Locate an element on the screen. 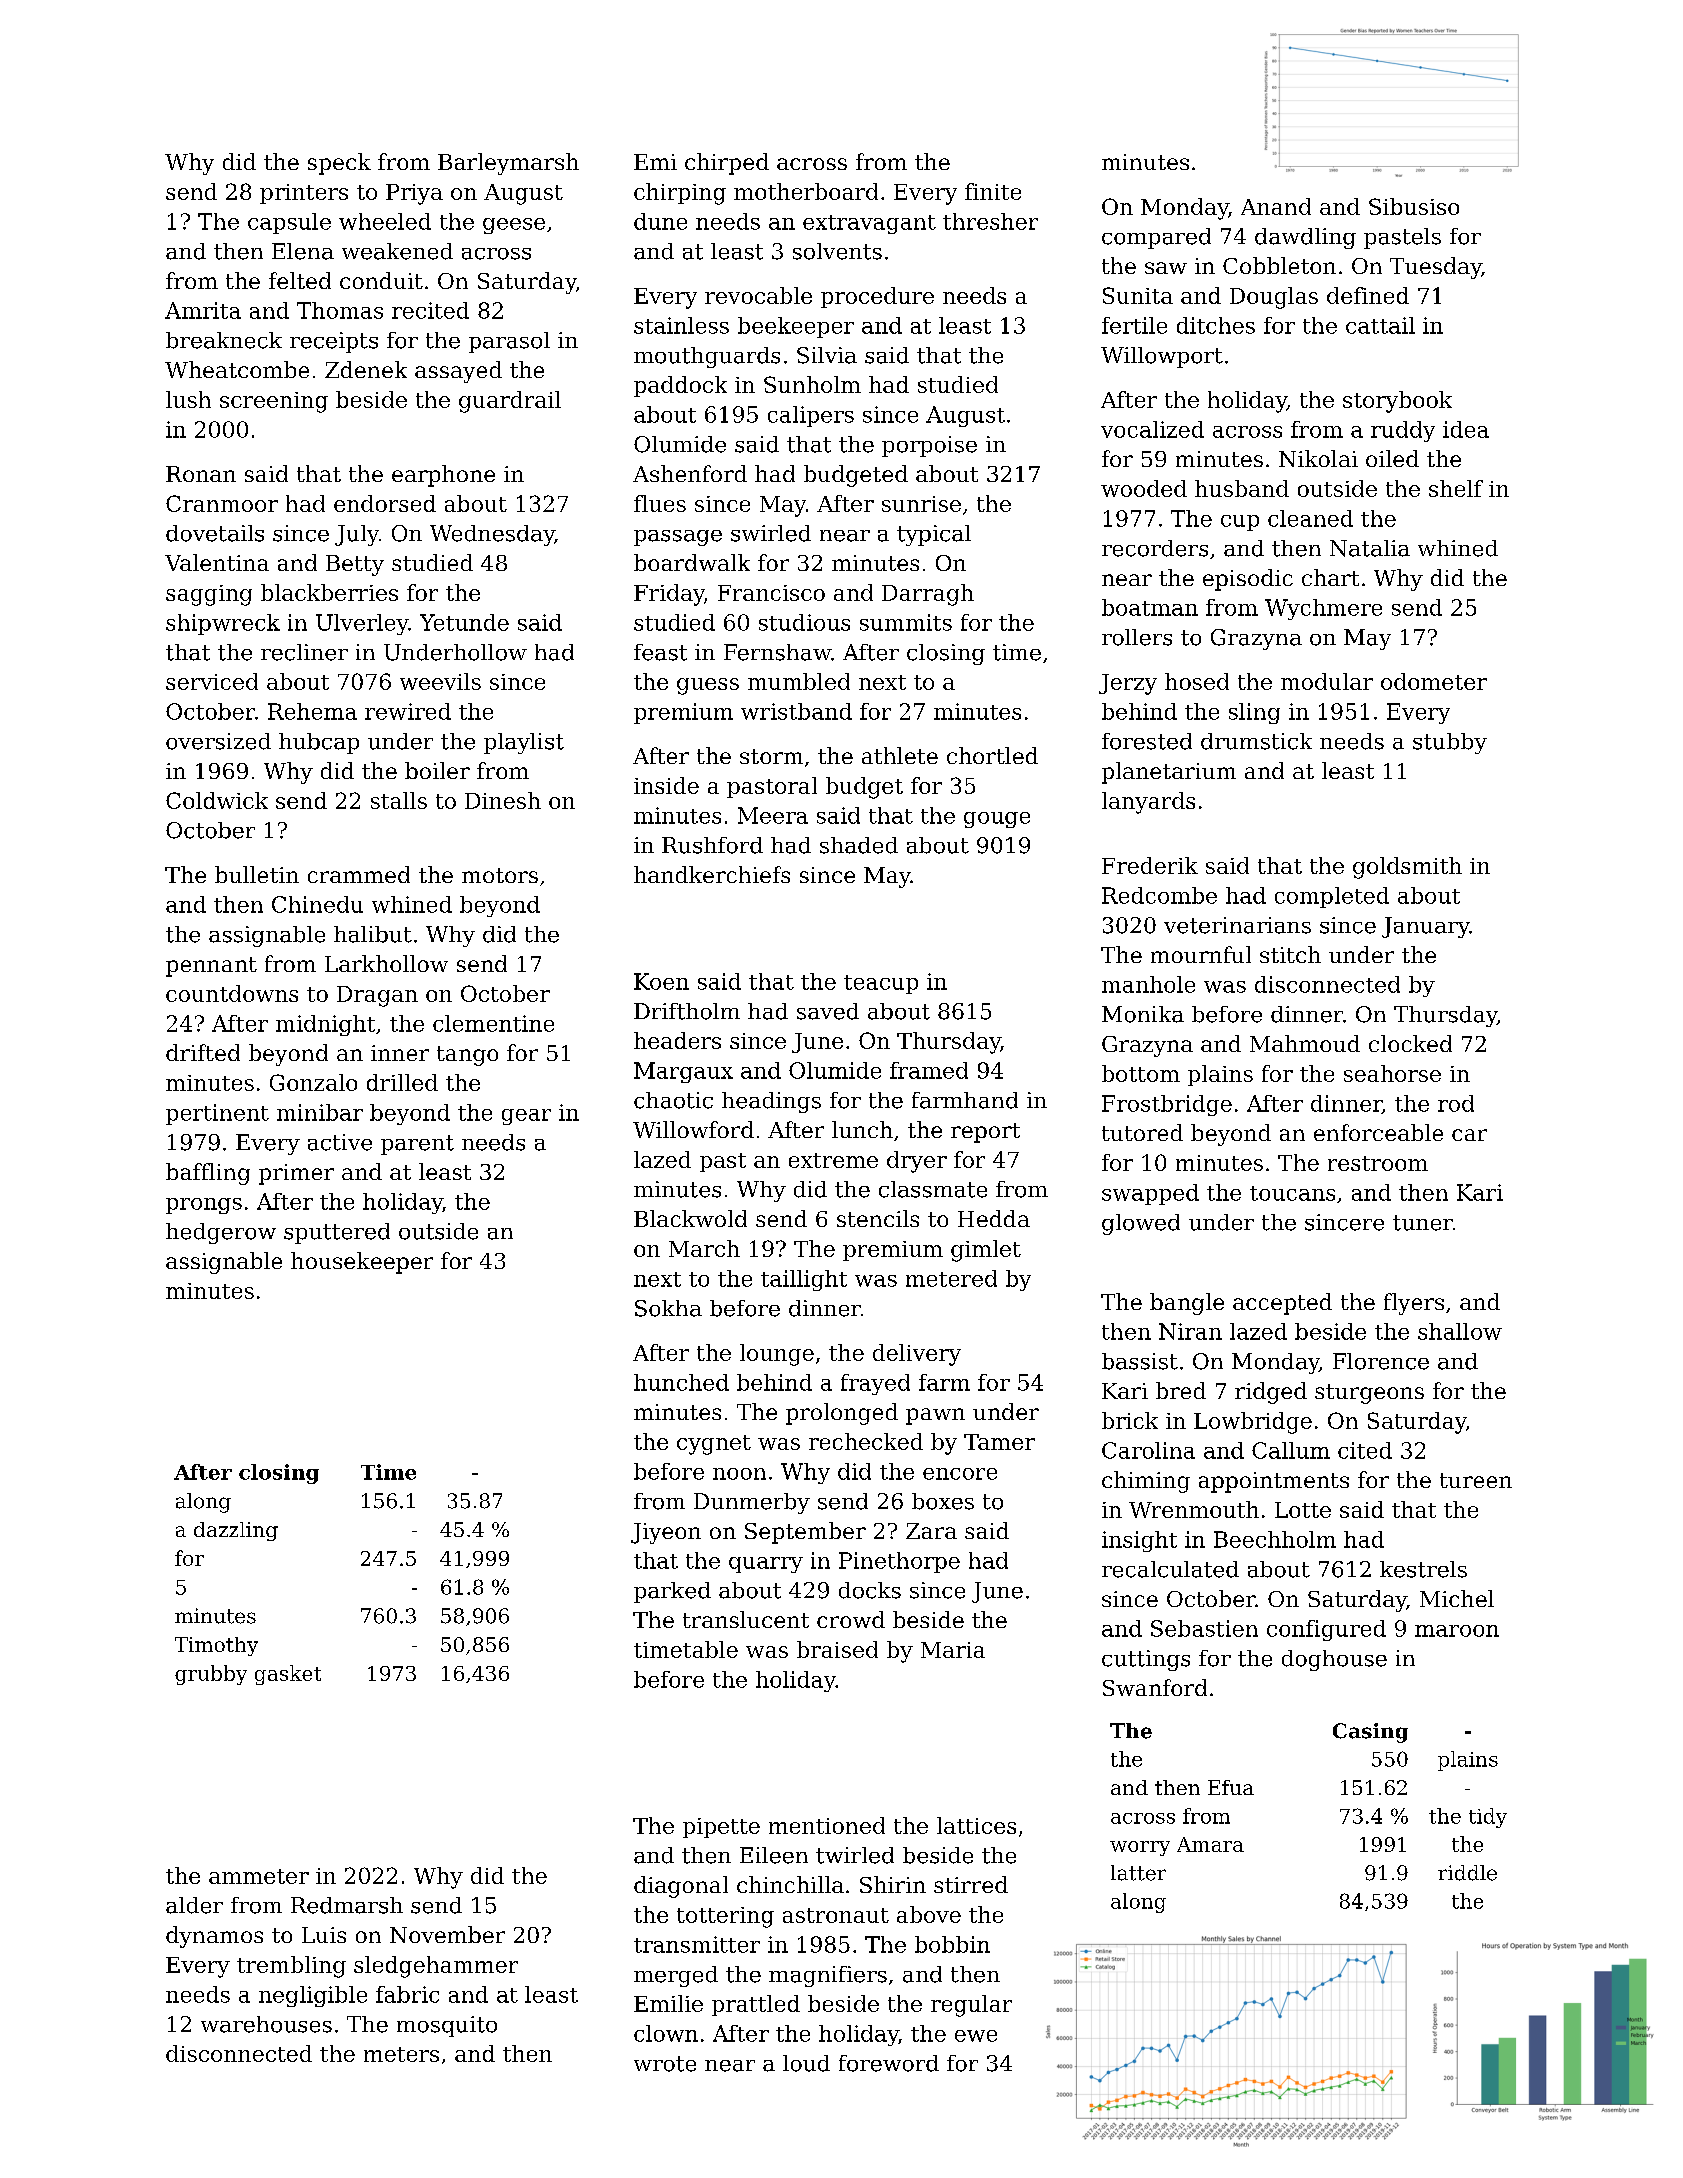 This screenshot has width=1683, height=2178. dazzling is located at coordinates (236, 1531).
